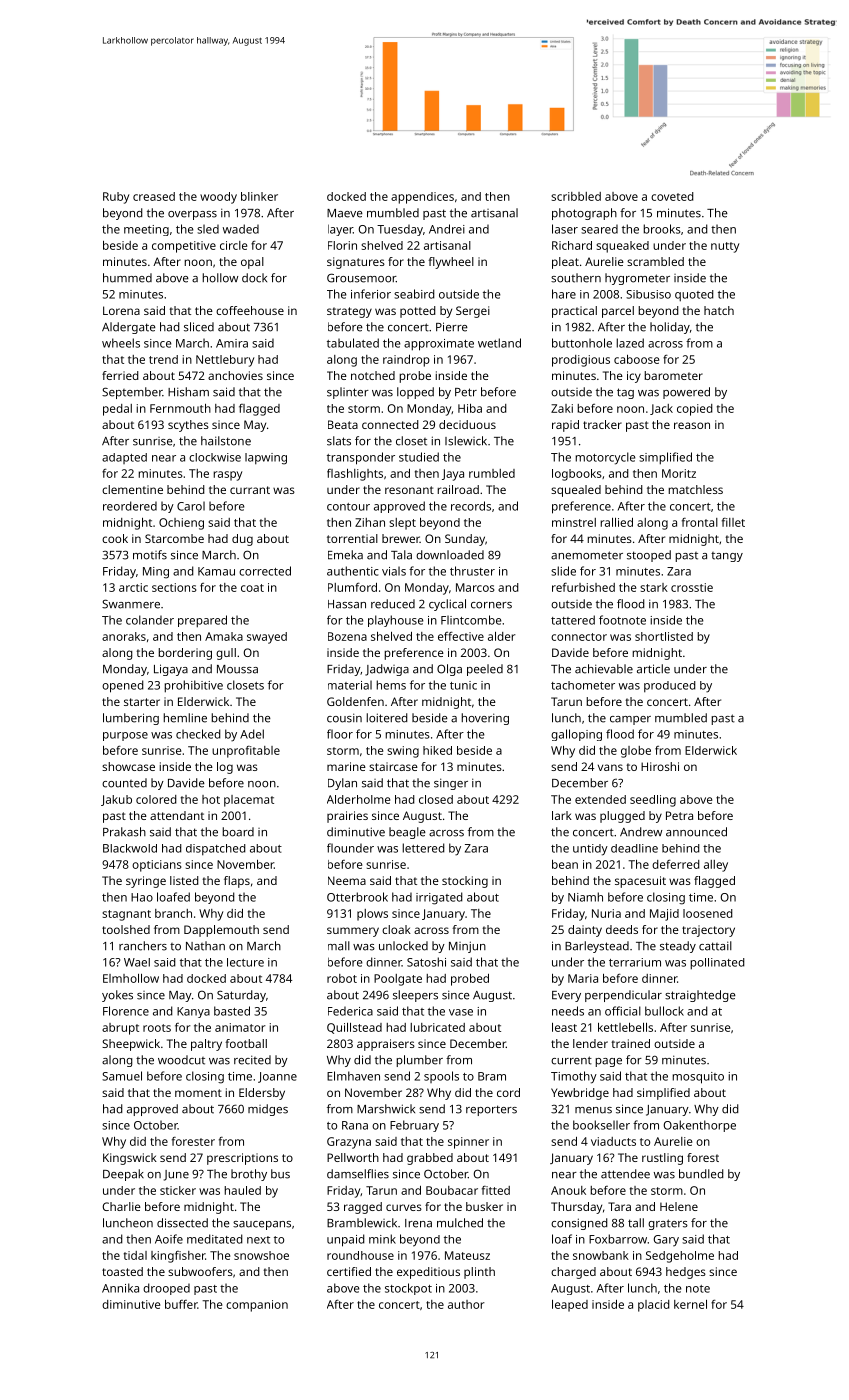 The height and width of the screenshot is (1400, 849). What do you see at coordinates (169, 1239) in the screenshot?
I see `Aoife` at bounding box center [169, 1239].
